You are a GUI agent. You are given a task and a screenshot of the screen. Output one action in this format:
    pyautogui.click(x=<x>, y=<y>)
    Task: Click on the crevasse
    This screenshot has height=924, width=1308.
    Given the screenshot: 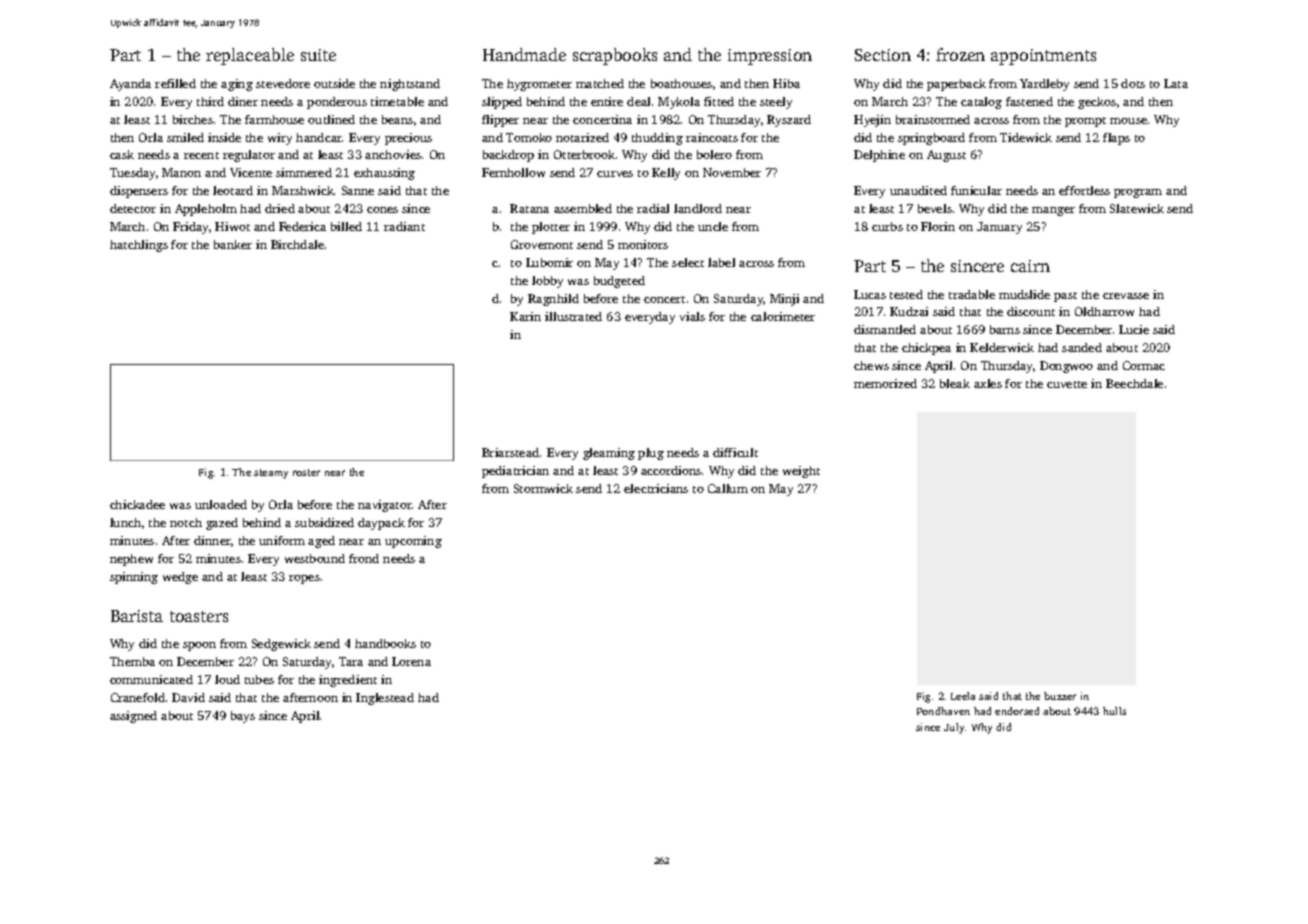 What is the action you would take?
    pyautogui.click(x=1126, y=296)
